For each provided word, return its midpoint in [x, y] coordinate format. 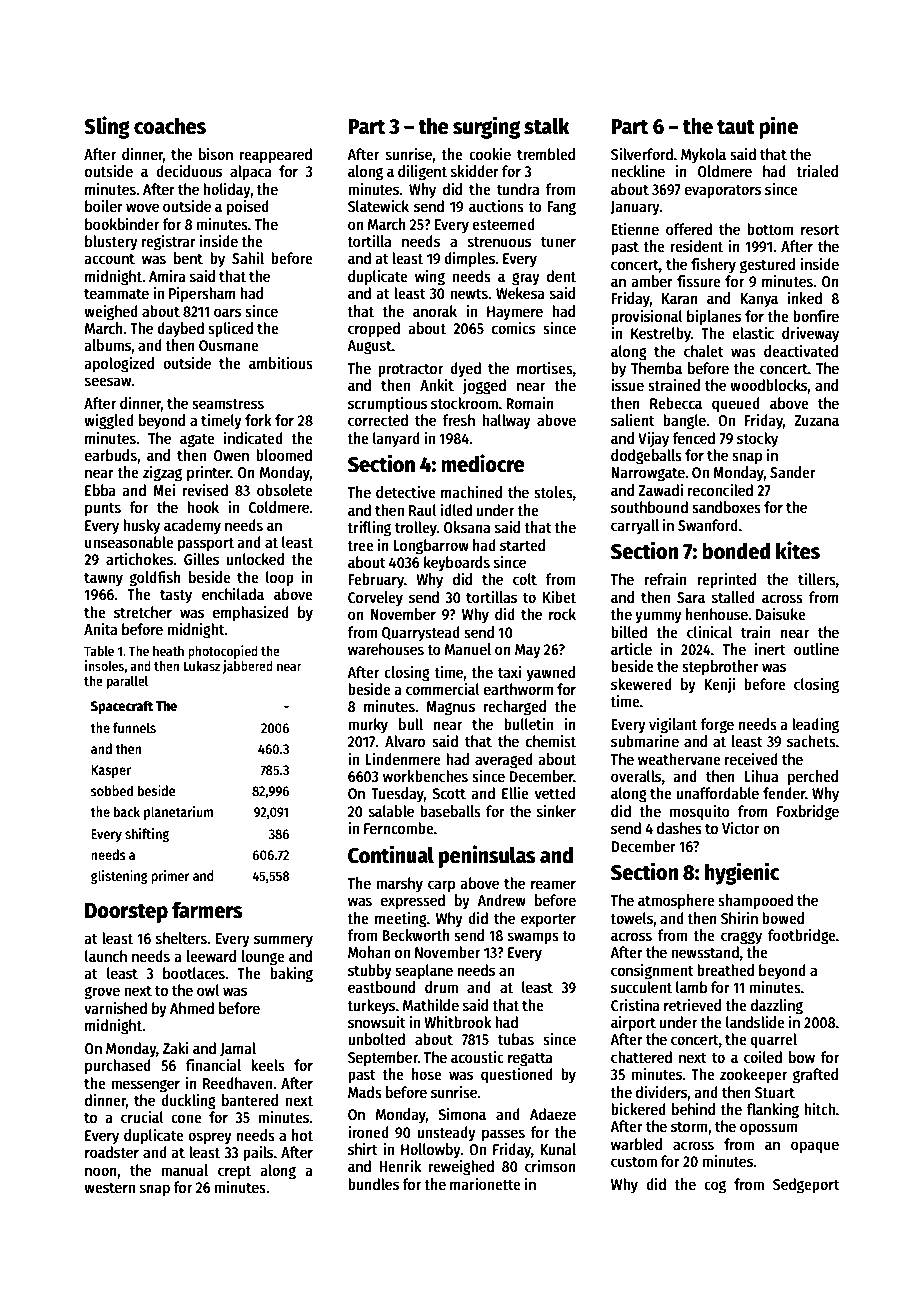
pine [778, 127]
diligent [422, 172]
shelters [181, 938]
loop [280, 579]
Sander [793, 472]
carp [441, 886]
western [109, 1188]
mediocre [483, 463]
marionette [485, 1183]
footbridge [802, 936]
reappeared [276, 156]
